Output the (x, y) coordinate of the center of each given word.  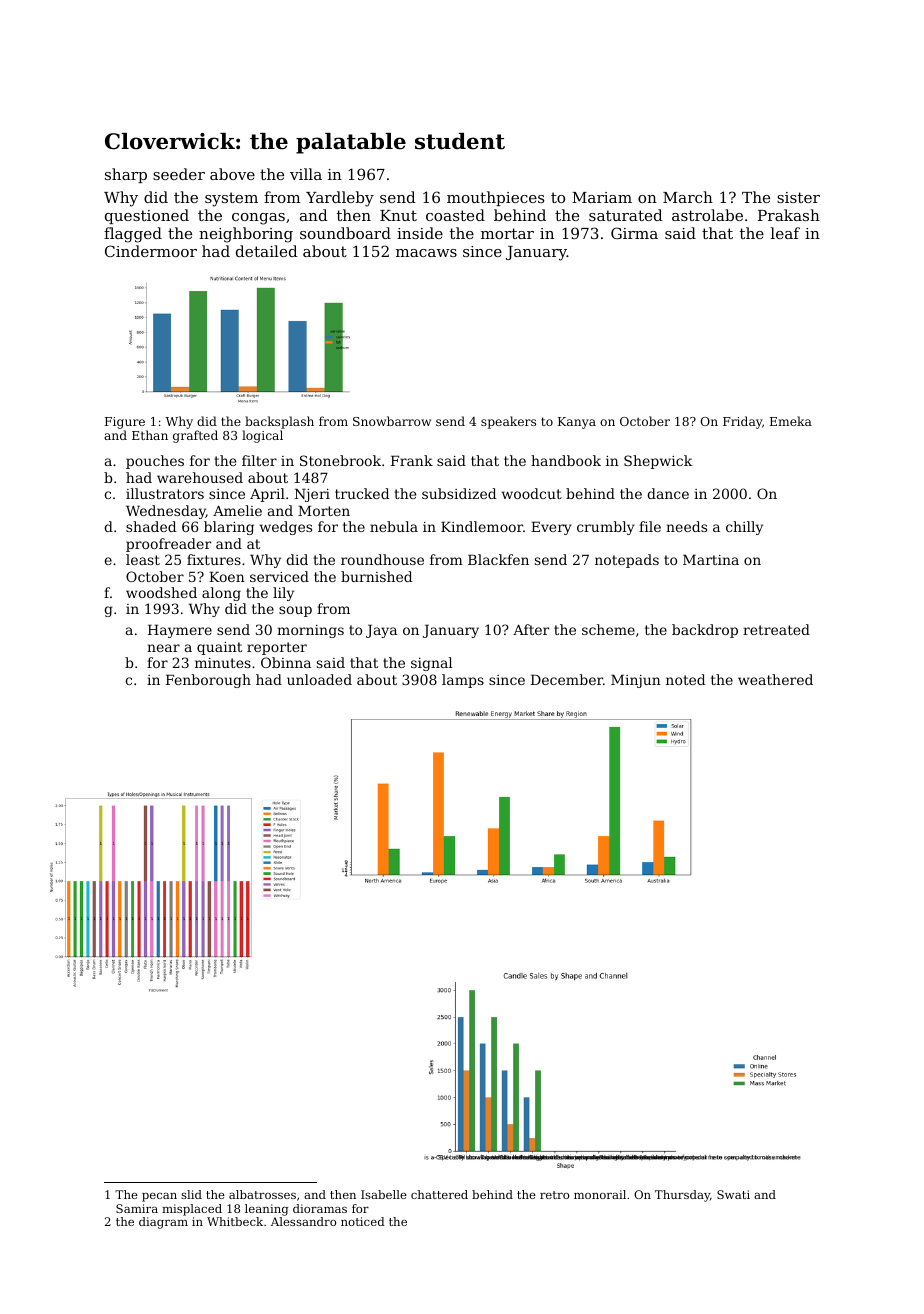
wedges (286, 528)
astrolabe (707, 215)
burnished (376, 576)
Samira (137, 1208)
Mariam (602, 197)
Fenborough (208, 681)
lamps (463, 681)
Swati (733, 1194)
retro (554, 1195)
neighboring (246, 235)
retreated (776, 629)
